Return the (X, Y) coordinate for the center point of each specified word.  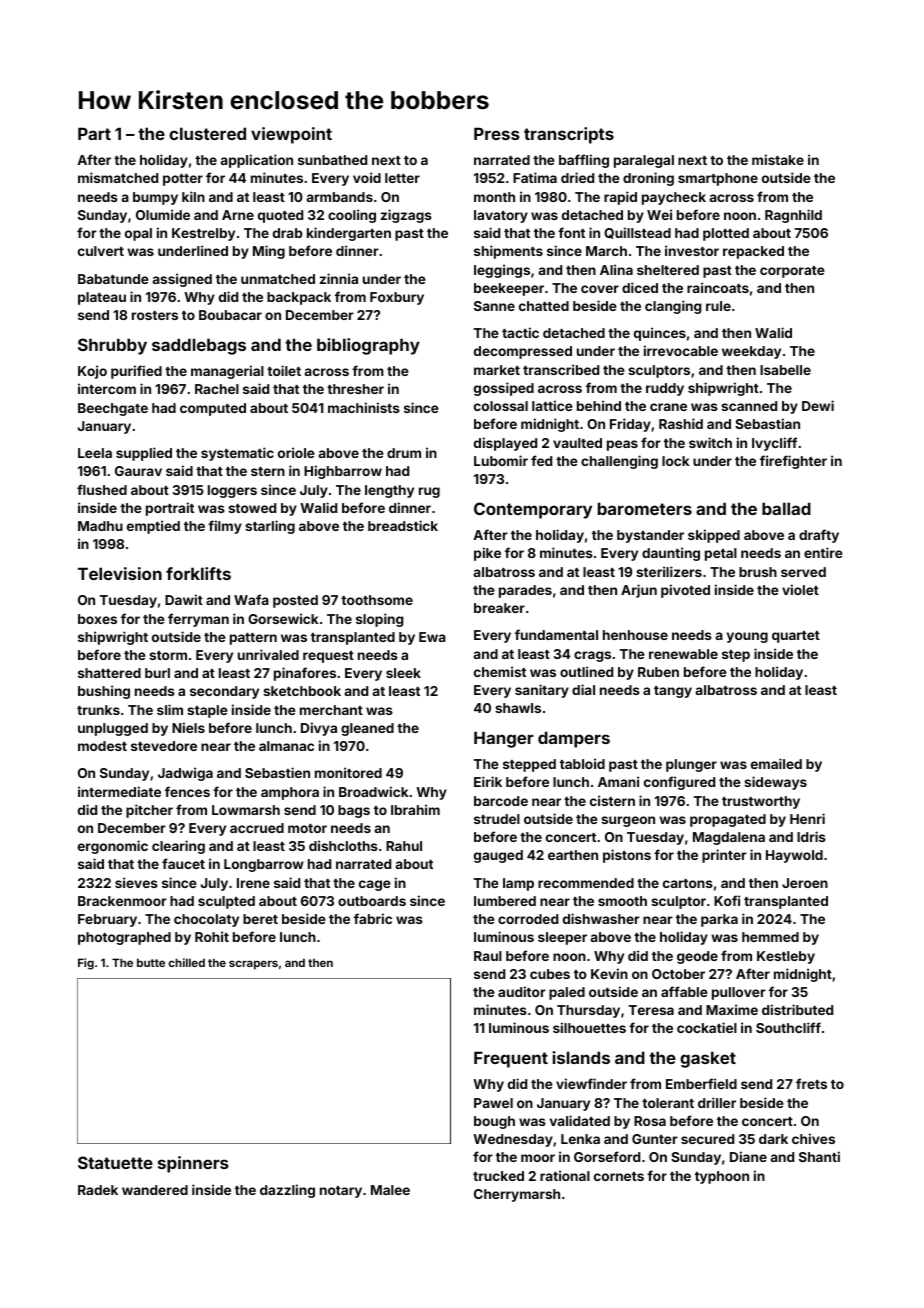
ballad (786, 508)
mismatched (118, 177)
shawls (518, 708)
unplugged (113, 729)
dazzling (287, 1191)
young (747, 637)
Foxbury (397, 298)
